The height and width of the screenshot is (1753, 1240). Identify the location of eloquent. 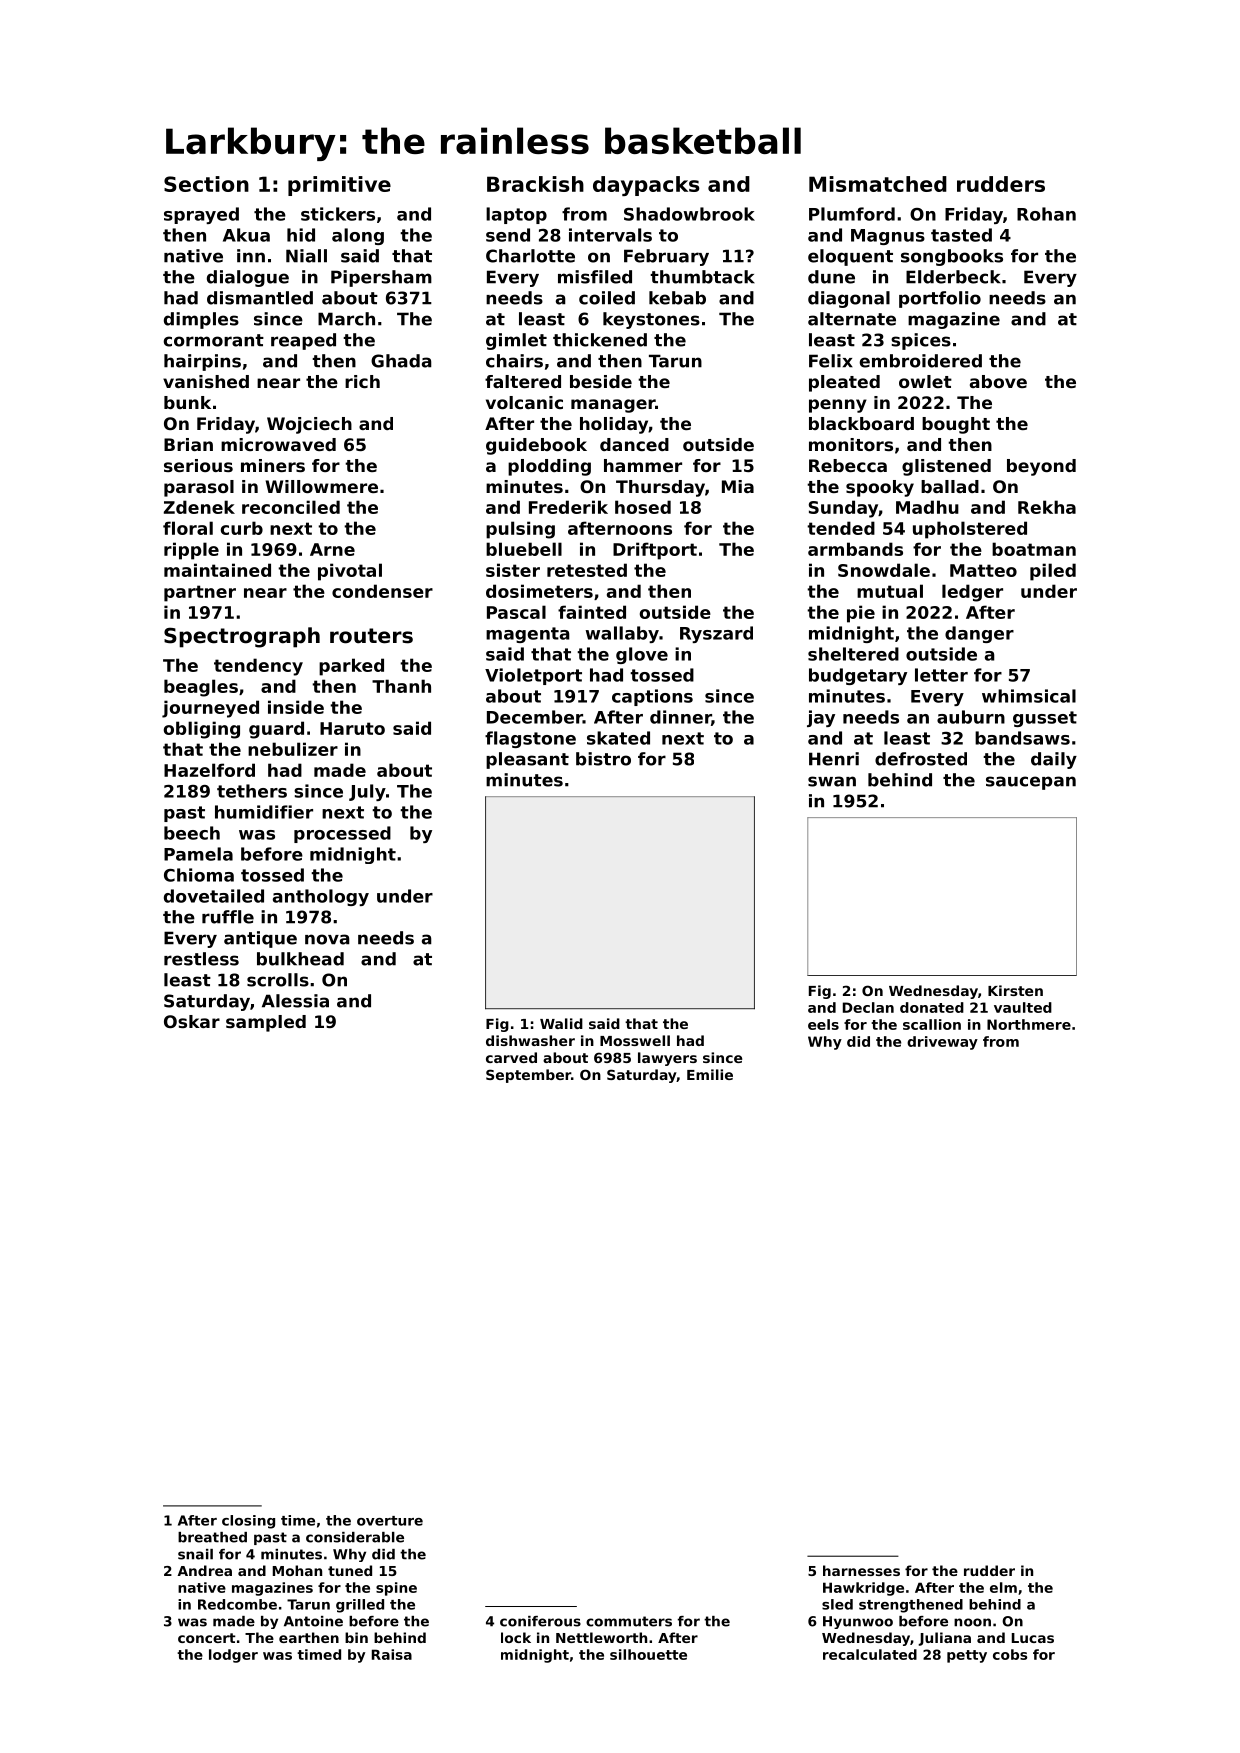
(850, 257).
